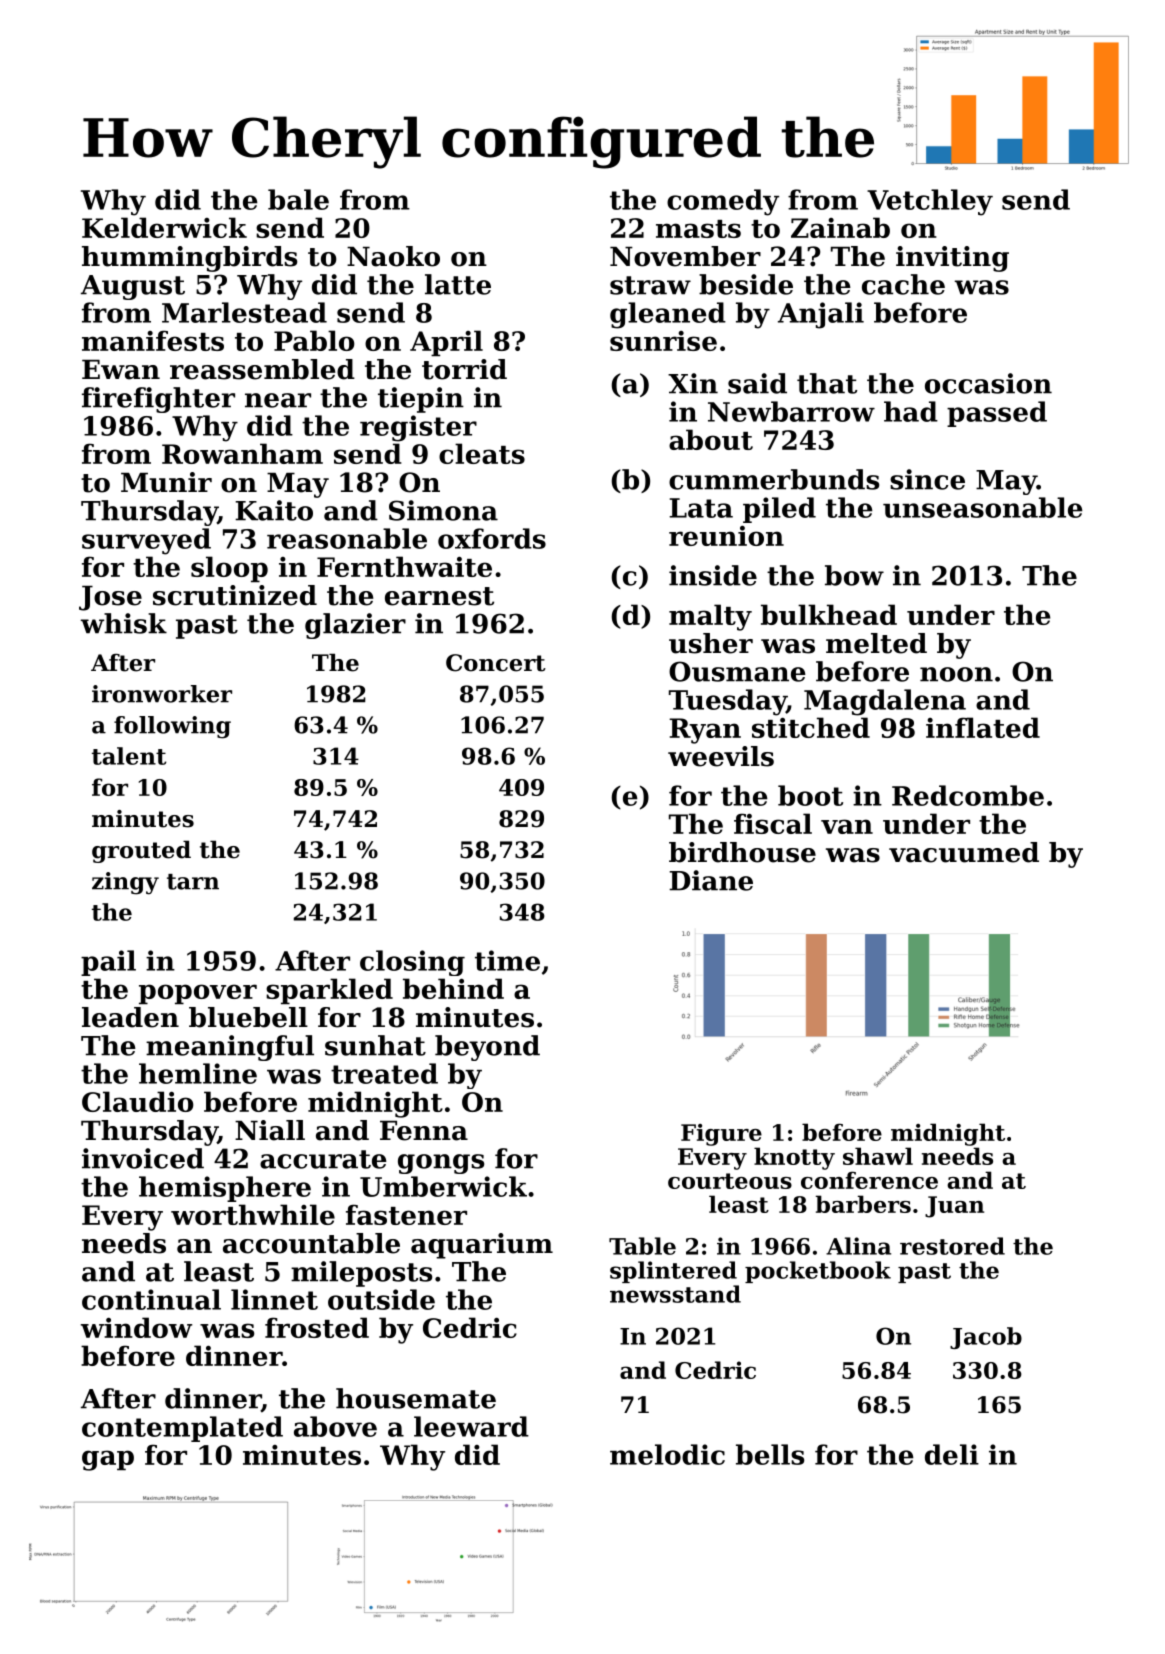 This screenshot has height=1654, width=1165. Describe the element at coordinates (416, 1398) in the screenshot. I see `housemate` at that location.
